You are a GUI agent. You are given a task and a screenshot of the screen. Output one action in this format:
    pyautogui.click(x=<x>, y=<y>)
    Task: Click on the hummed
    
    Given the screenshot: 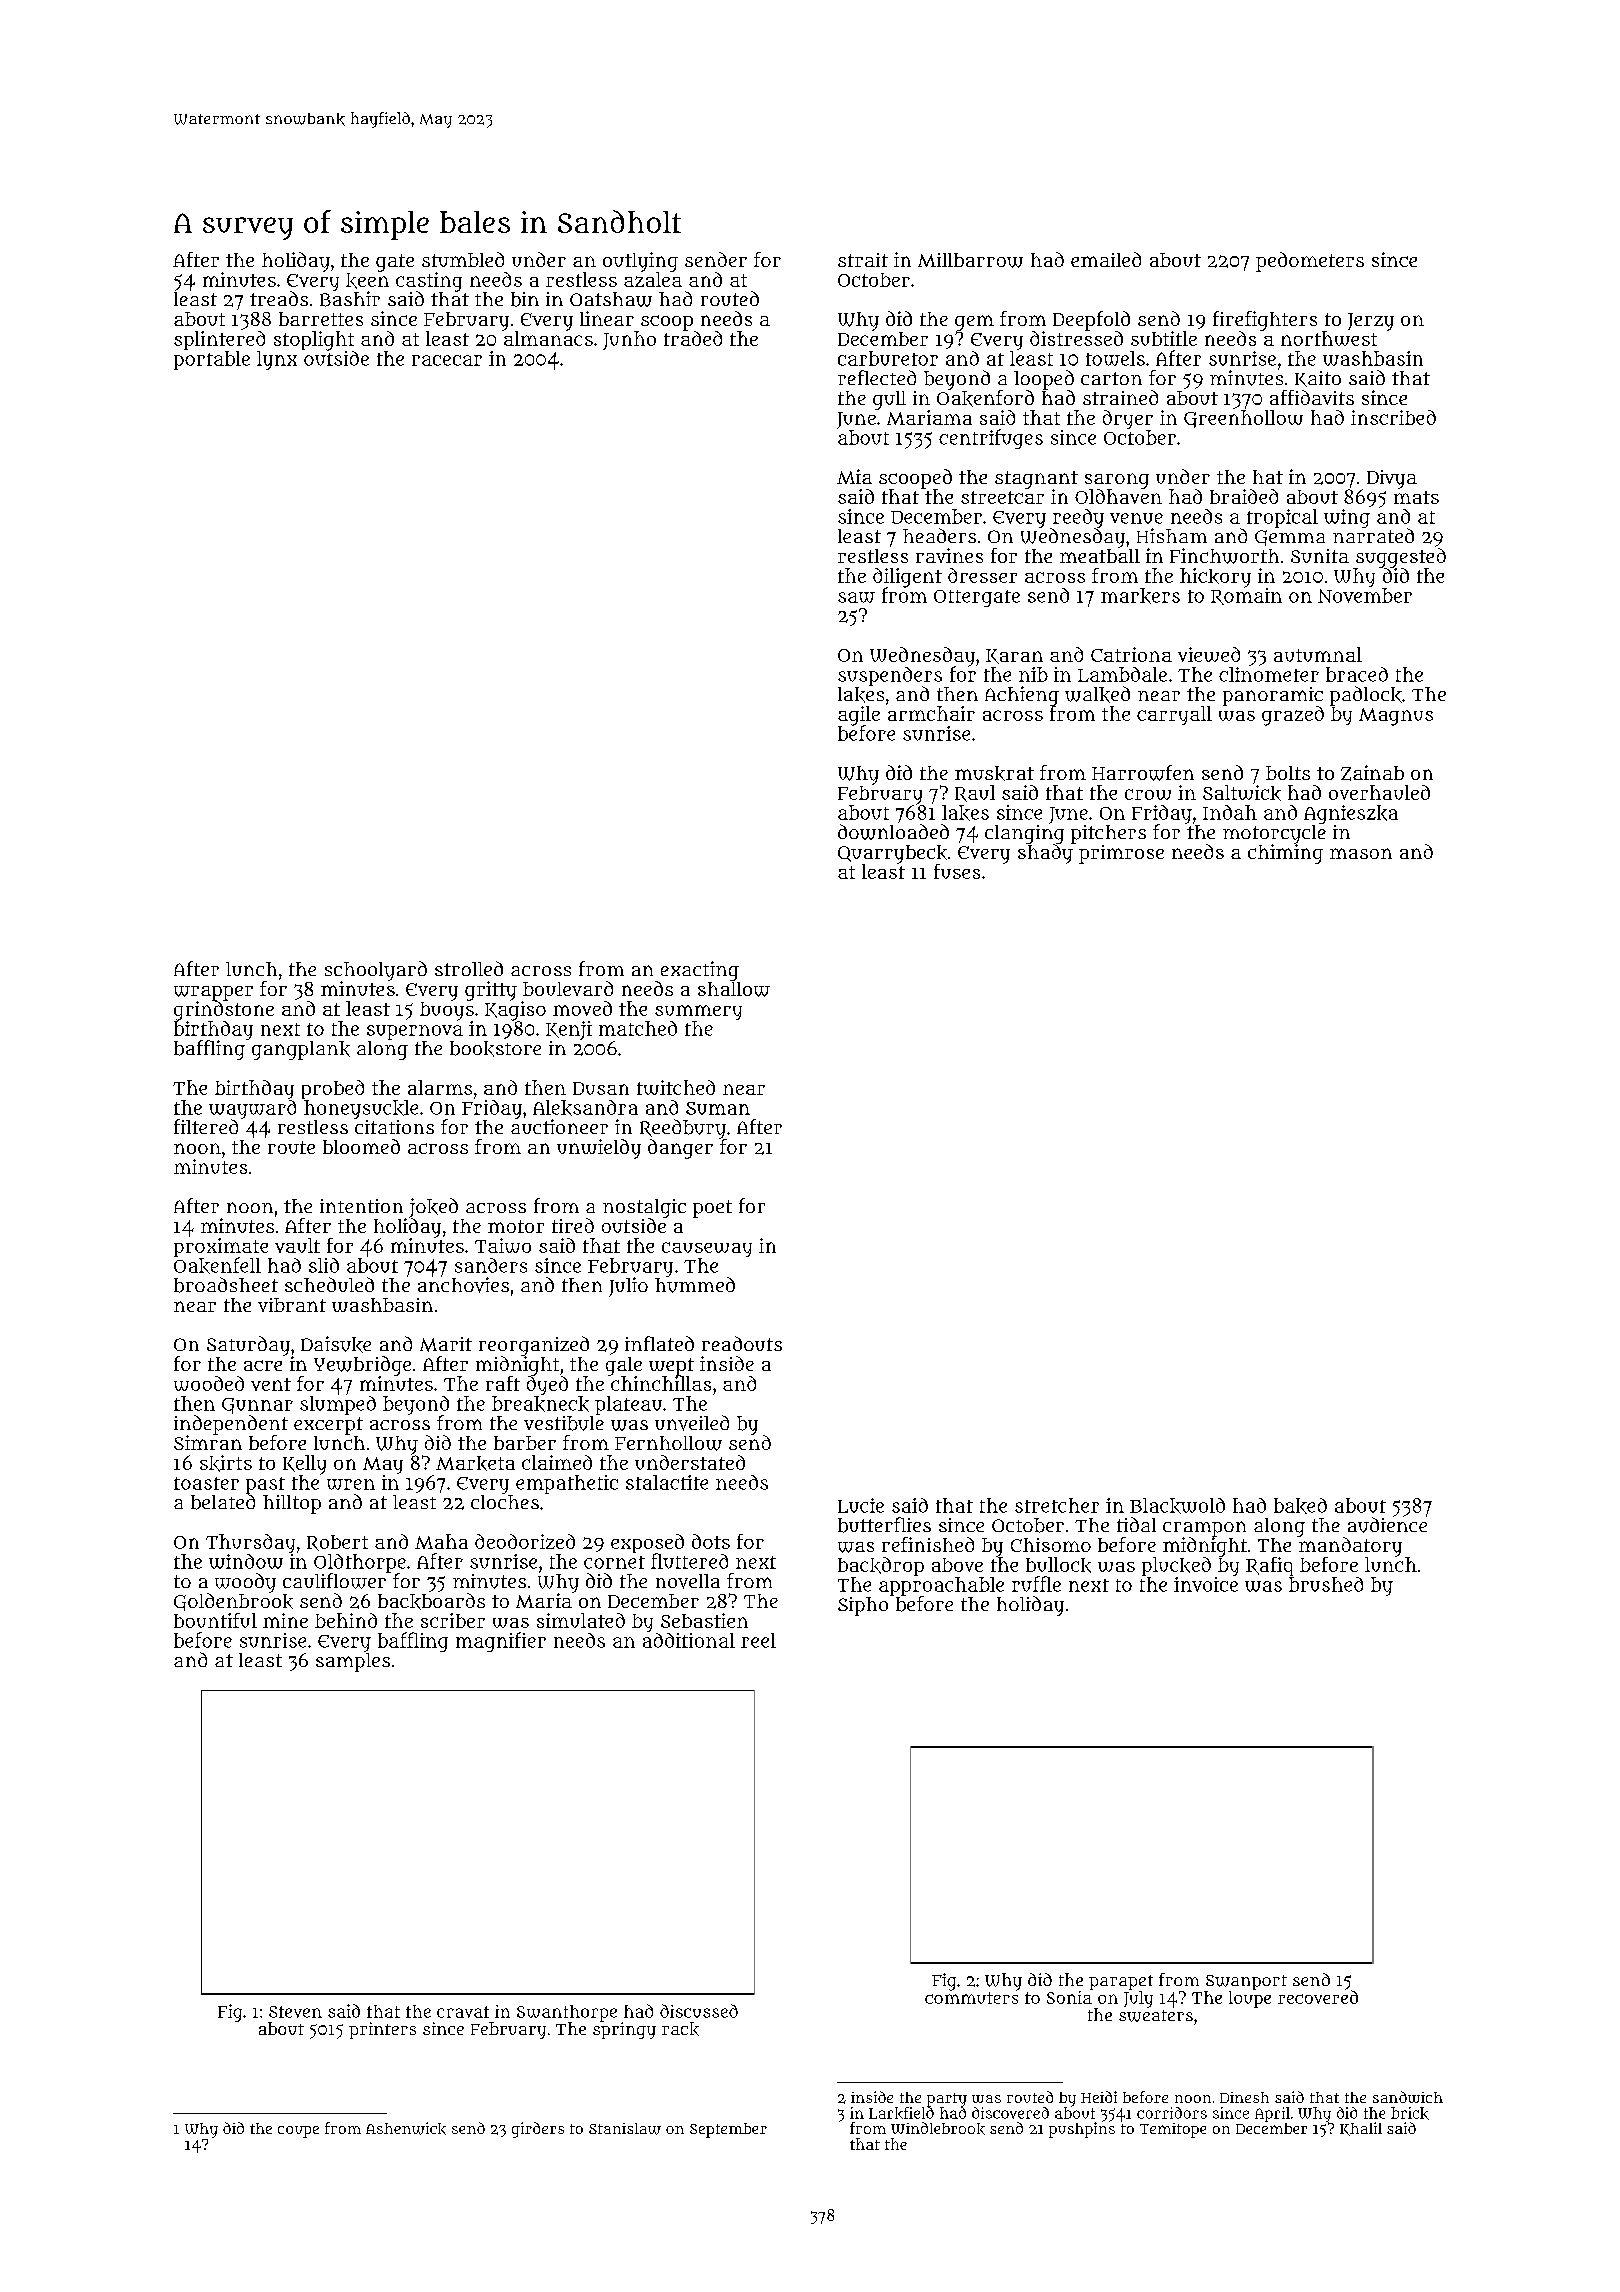 What is the action you would take?
    pyautogui.click(x=695, y=1285)
